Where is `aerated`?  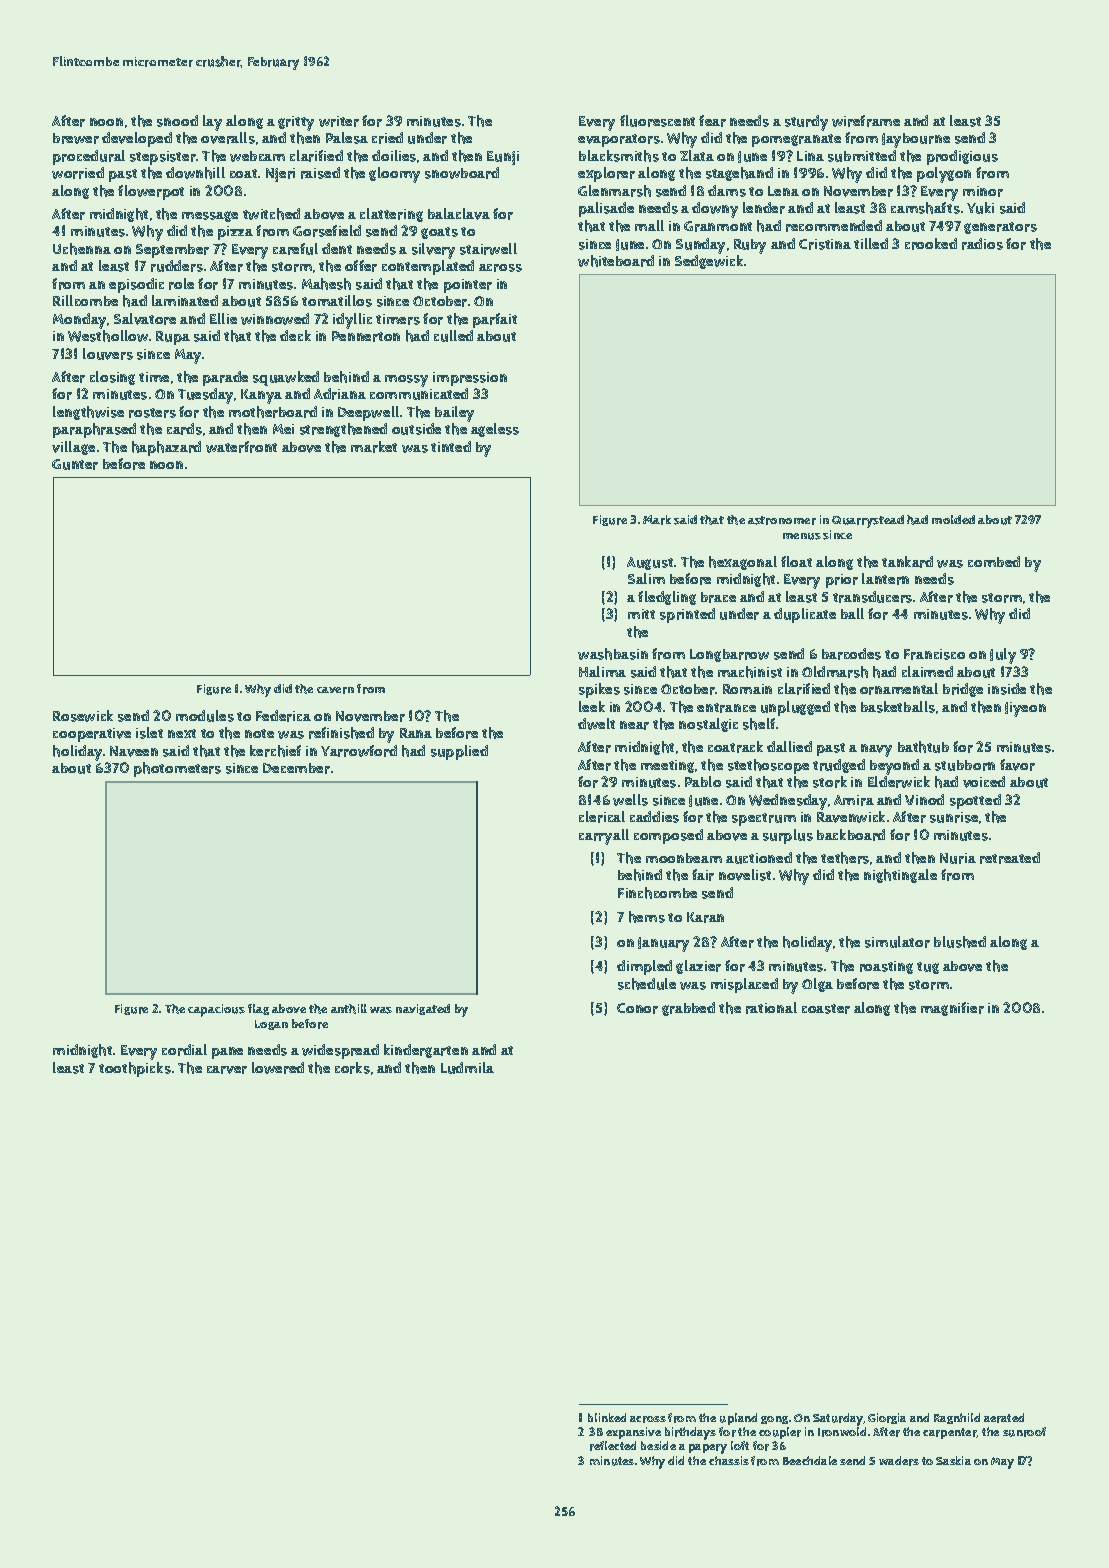 aerated is located at coordinates (1004, 1418).
